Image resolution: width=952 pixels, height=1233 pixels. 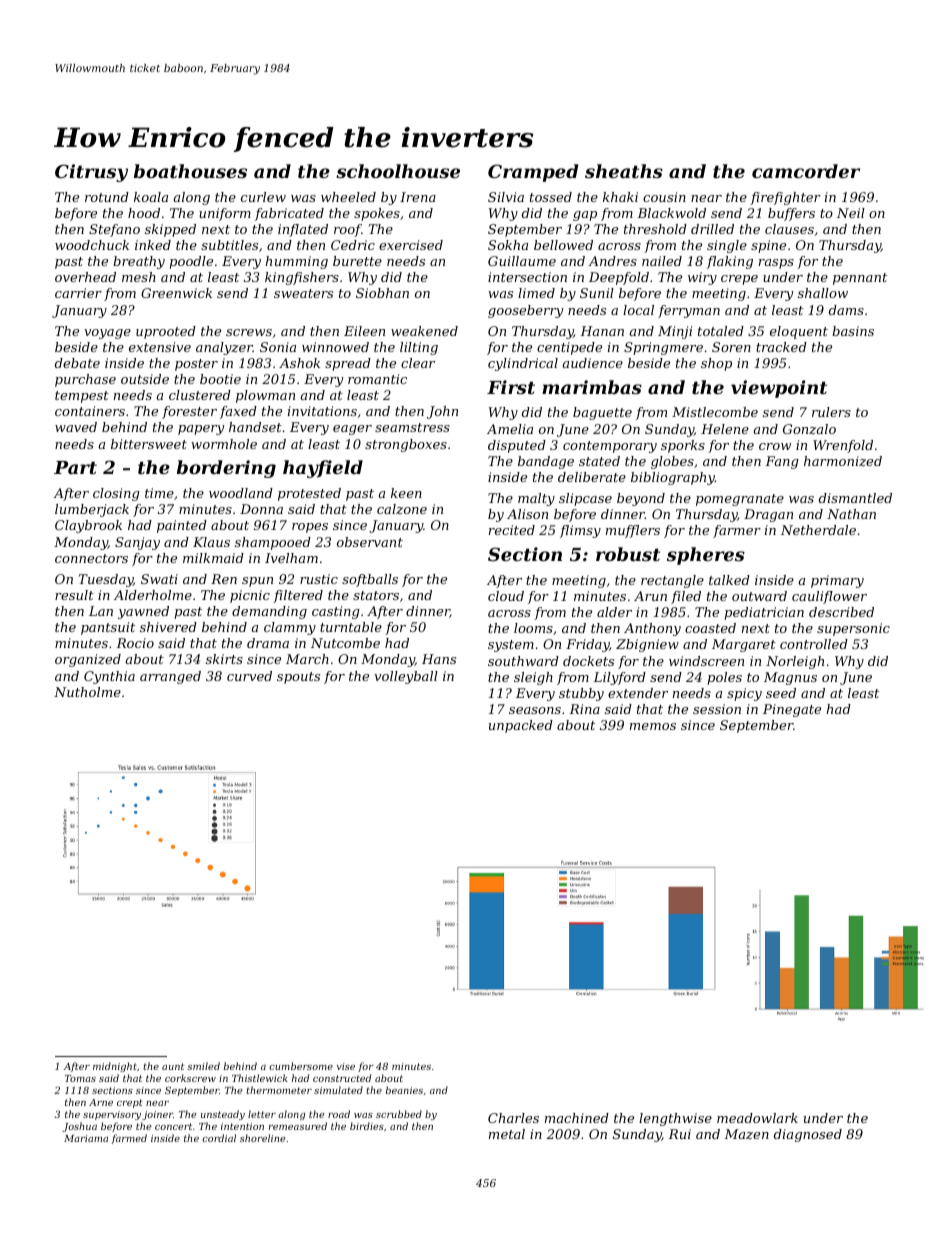 I want to click on clear, so click(x=418, y=363).
